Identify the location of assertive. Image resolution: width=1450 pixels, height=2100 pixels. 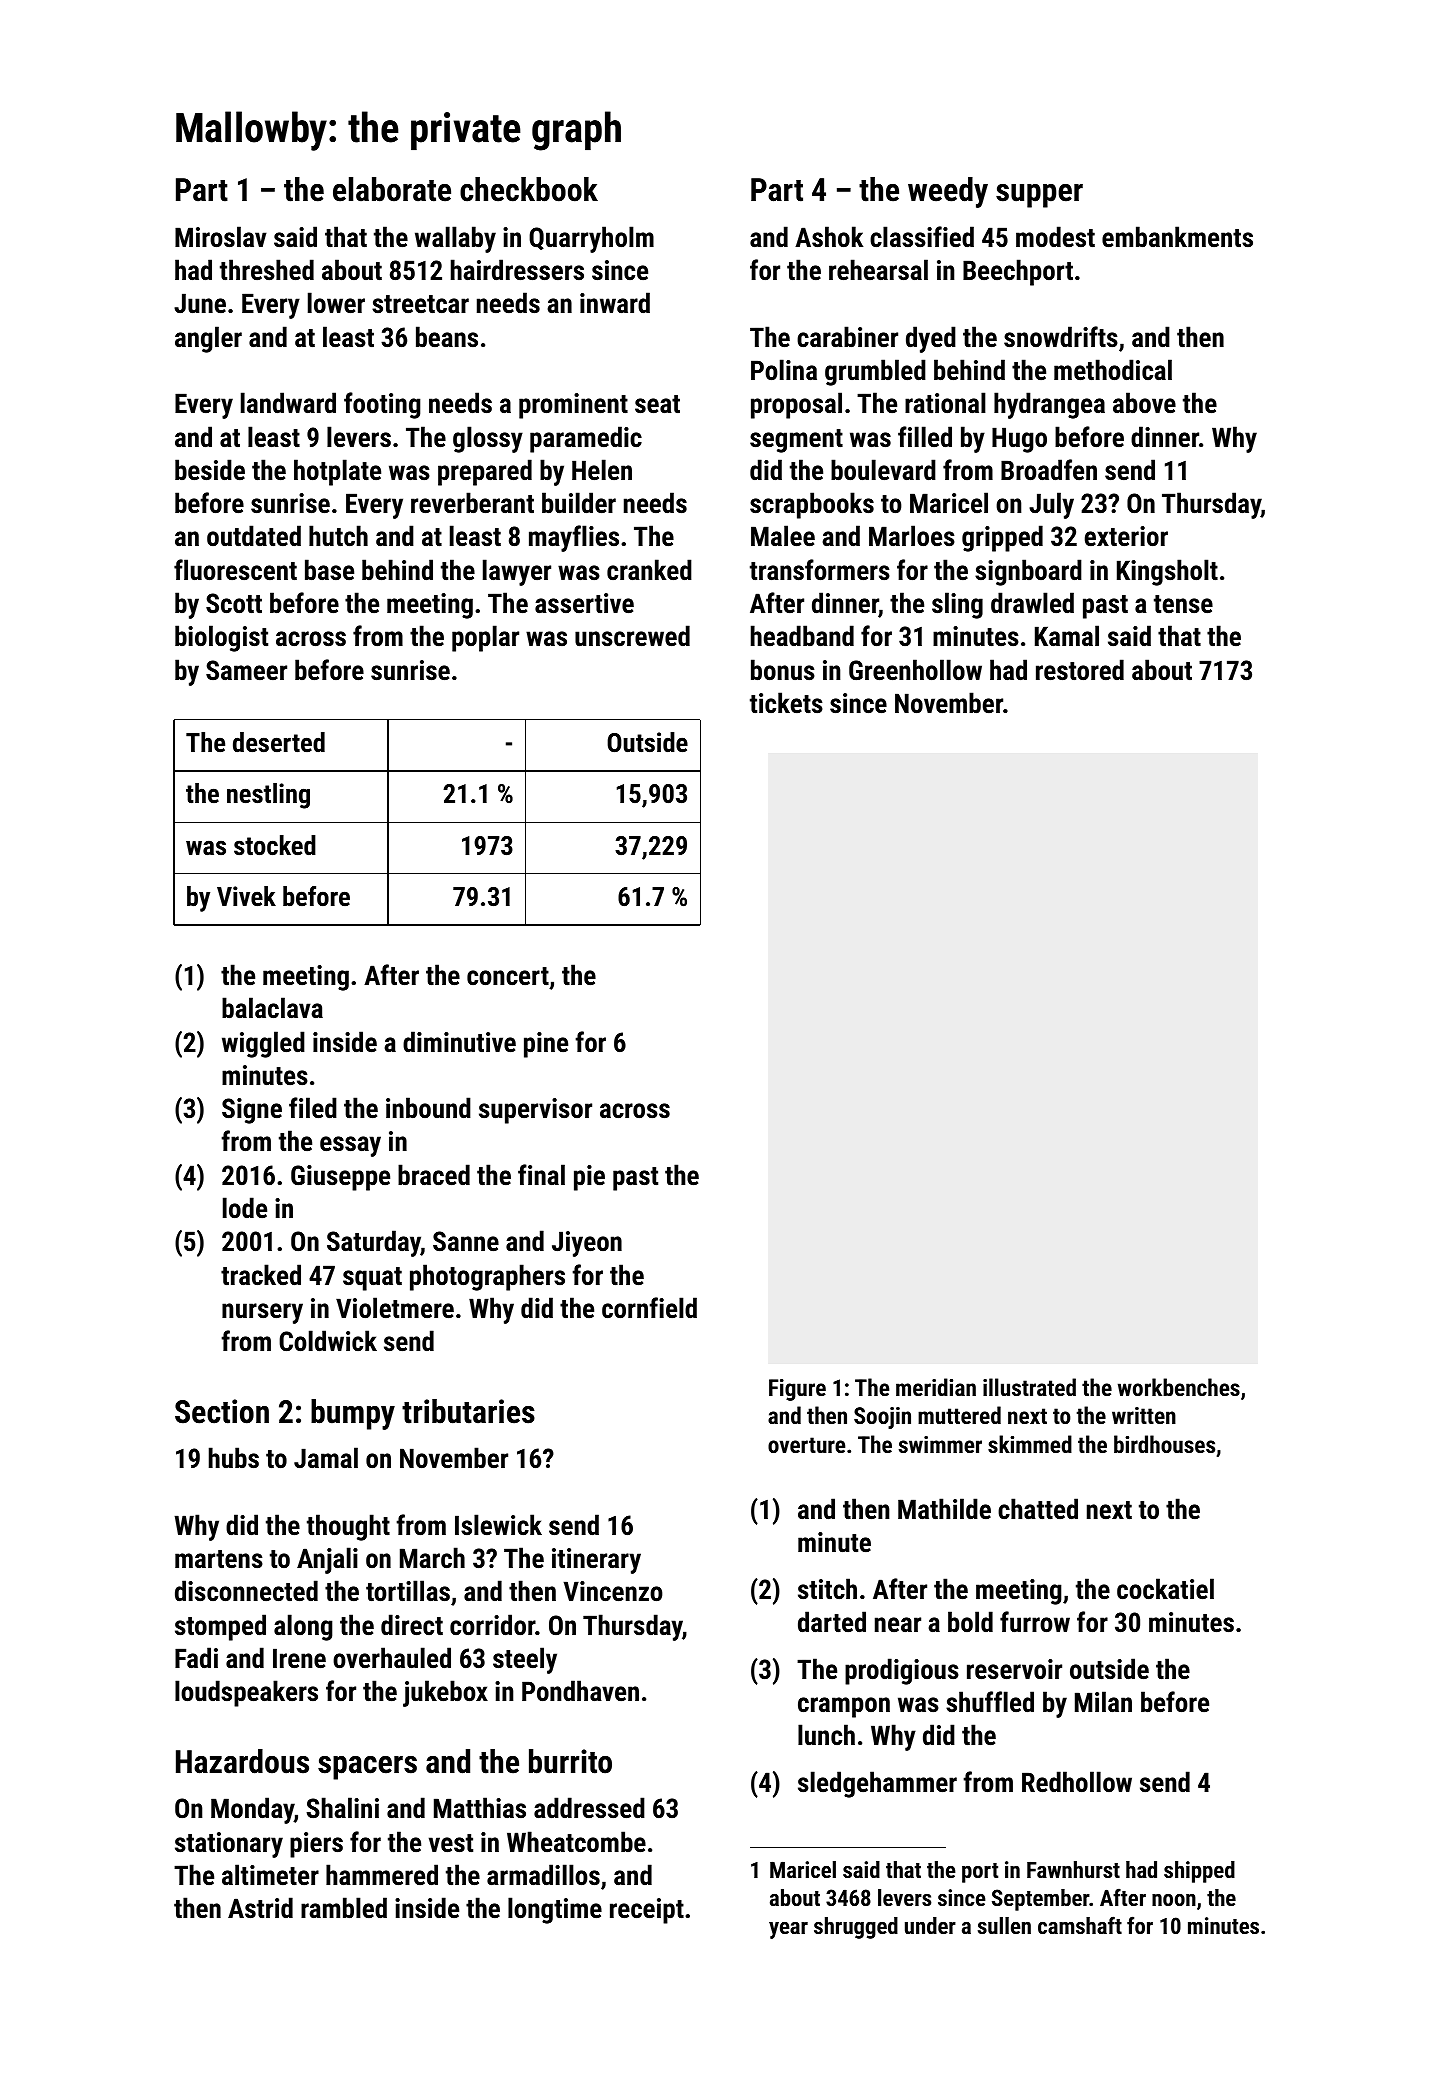
(584, 603).
